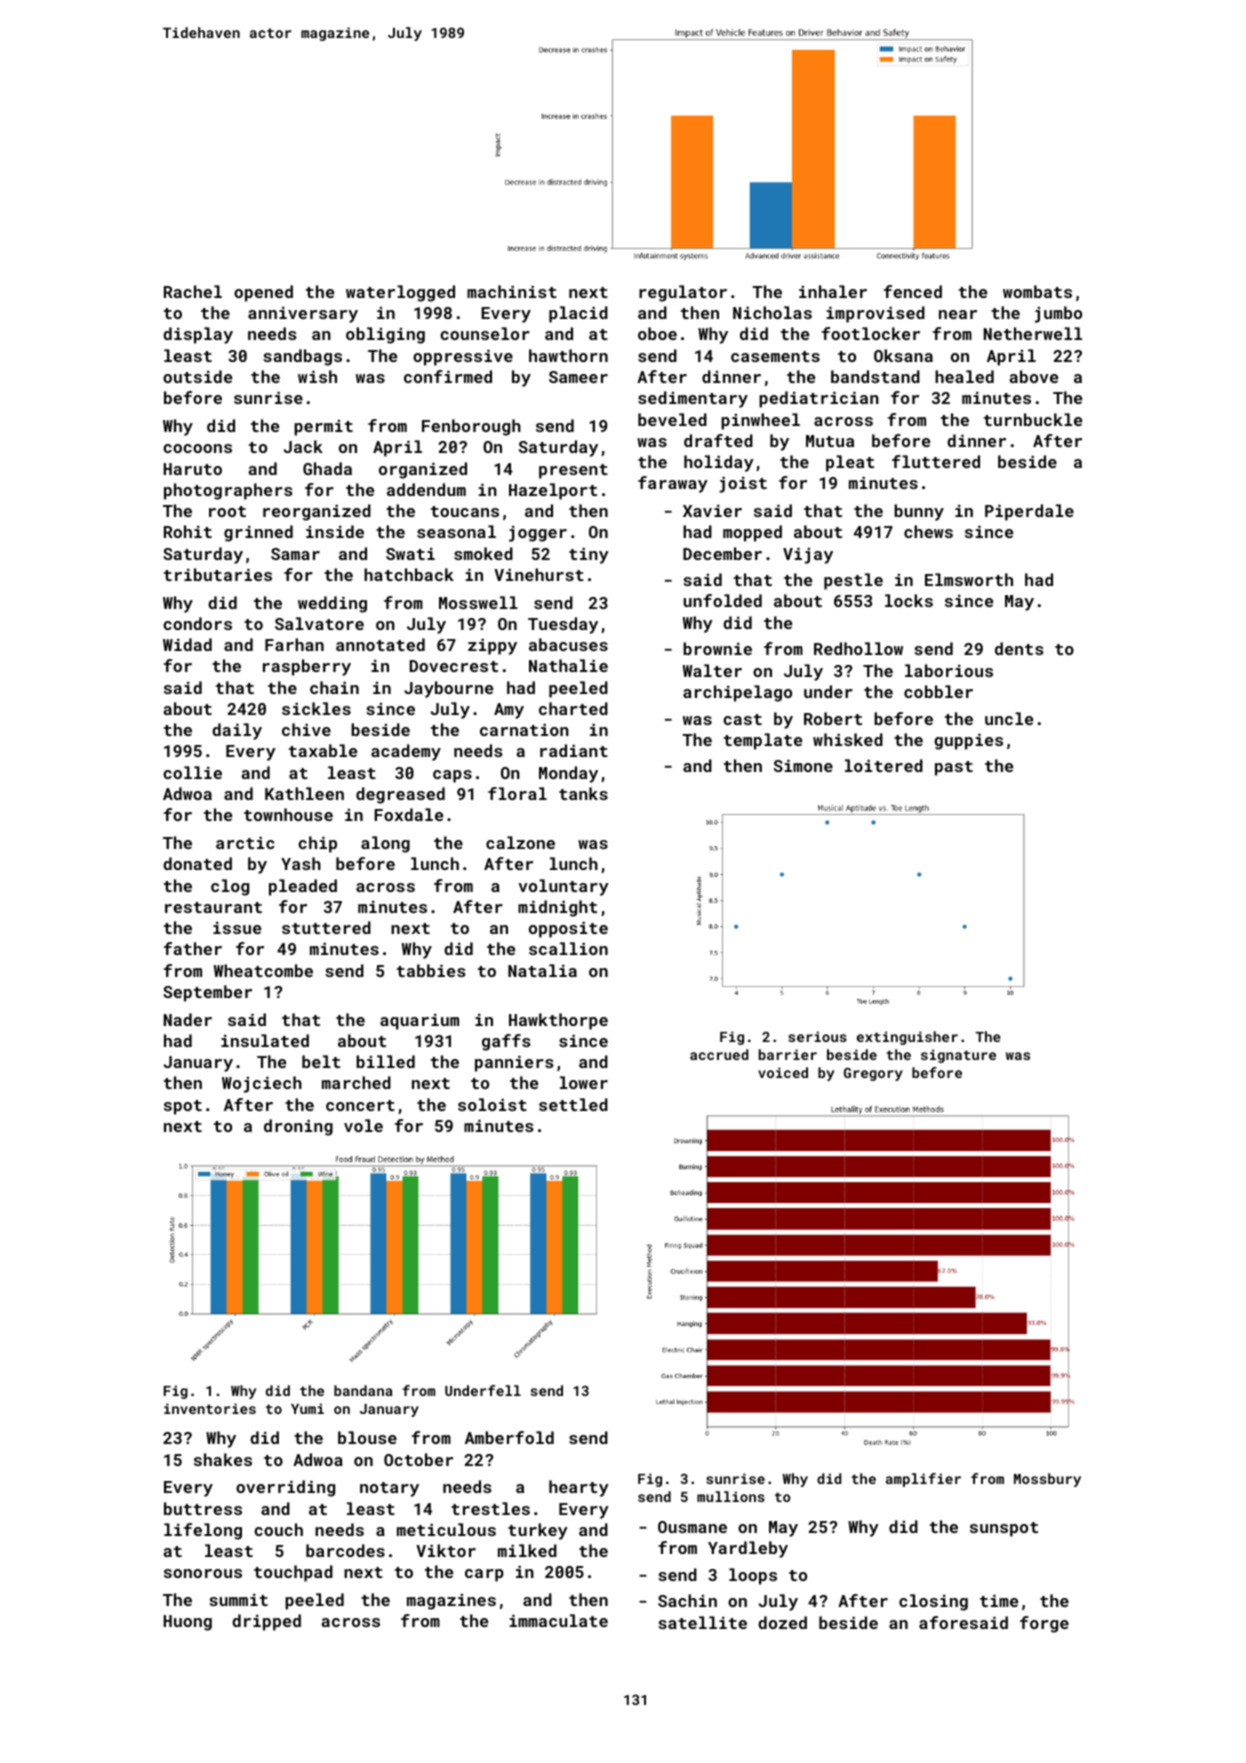  Describe the element at coordinates (958, 1056) in the image. I see `signature` at that location.
